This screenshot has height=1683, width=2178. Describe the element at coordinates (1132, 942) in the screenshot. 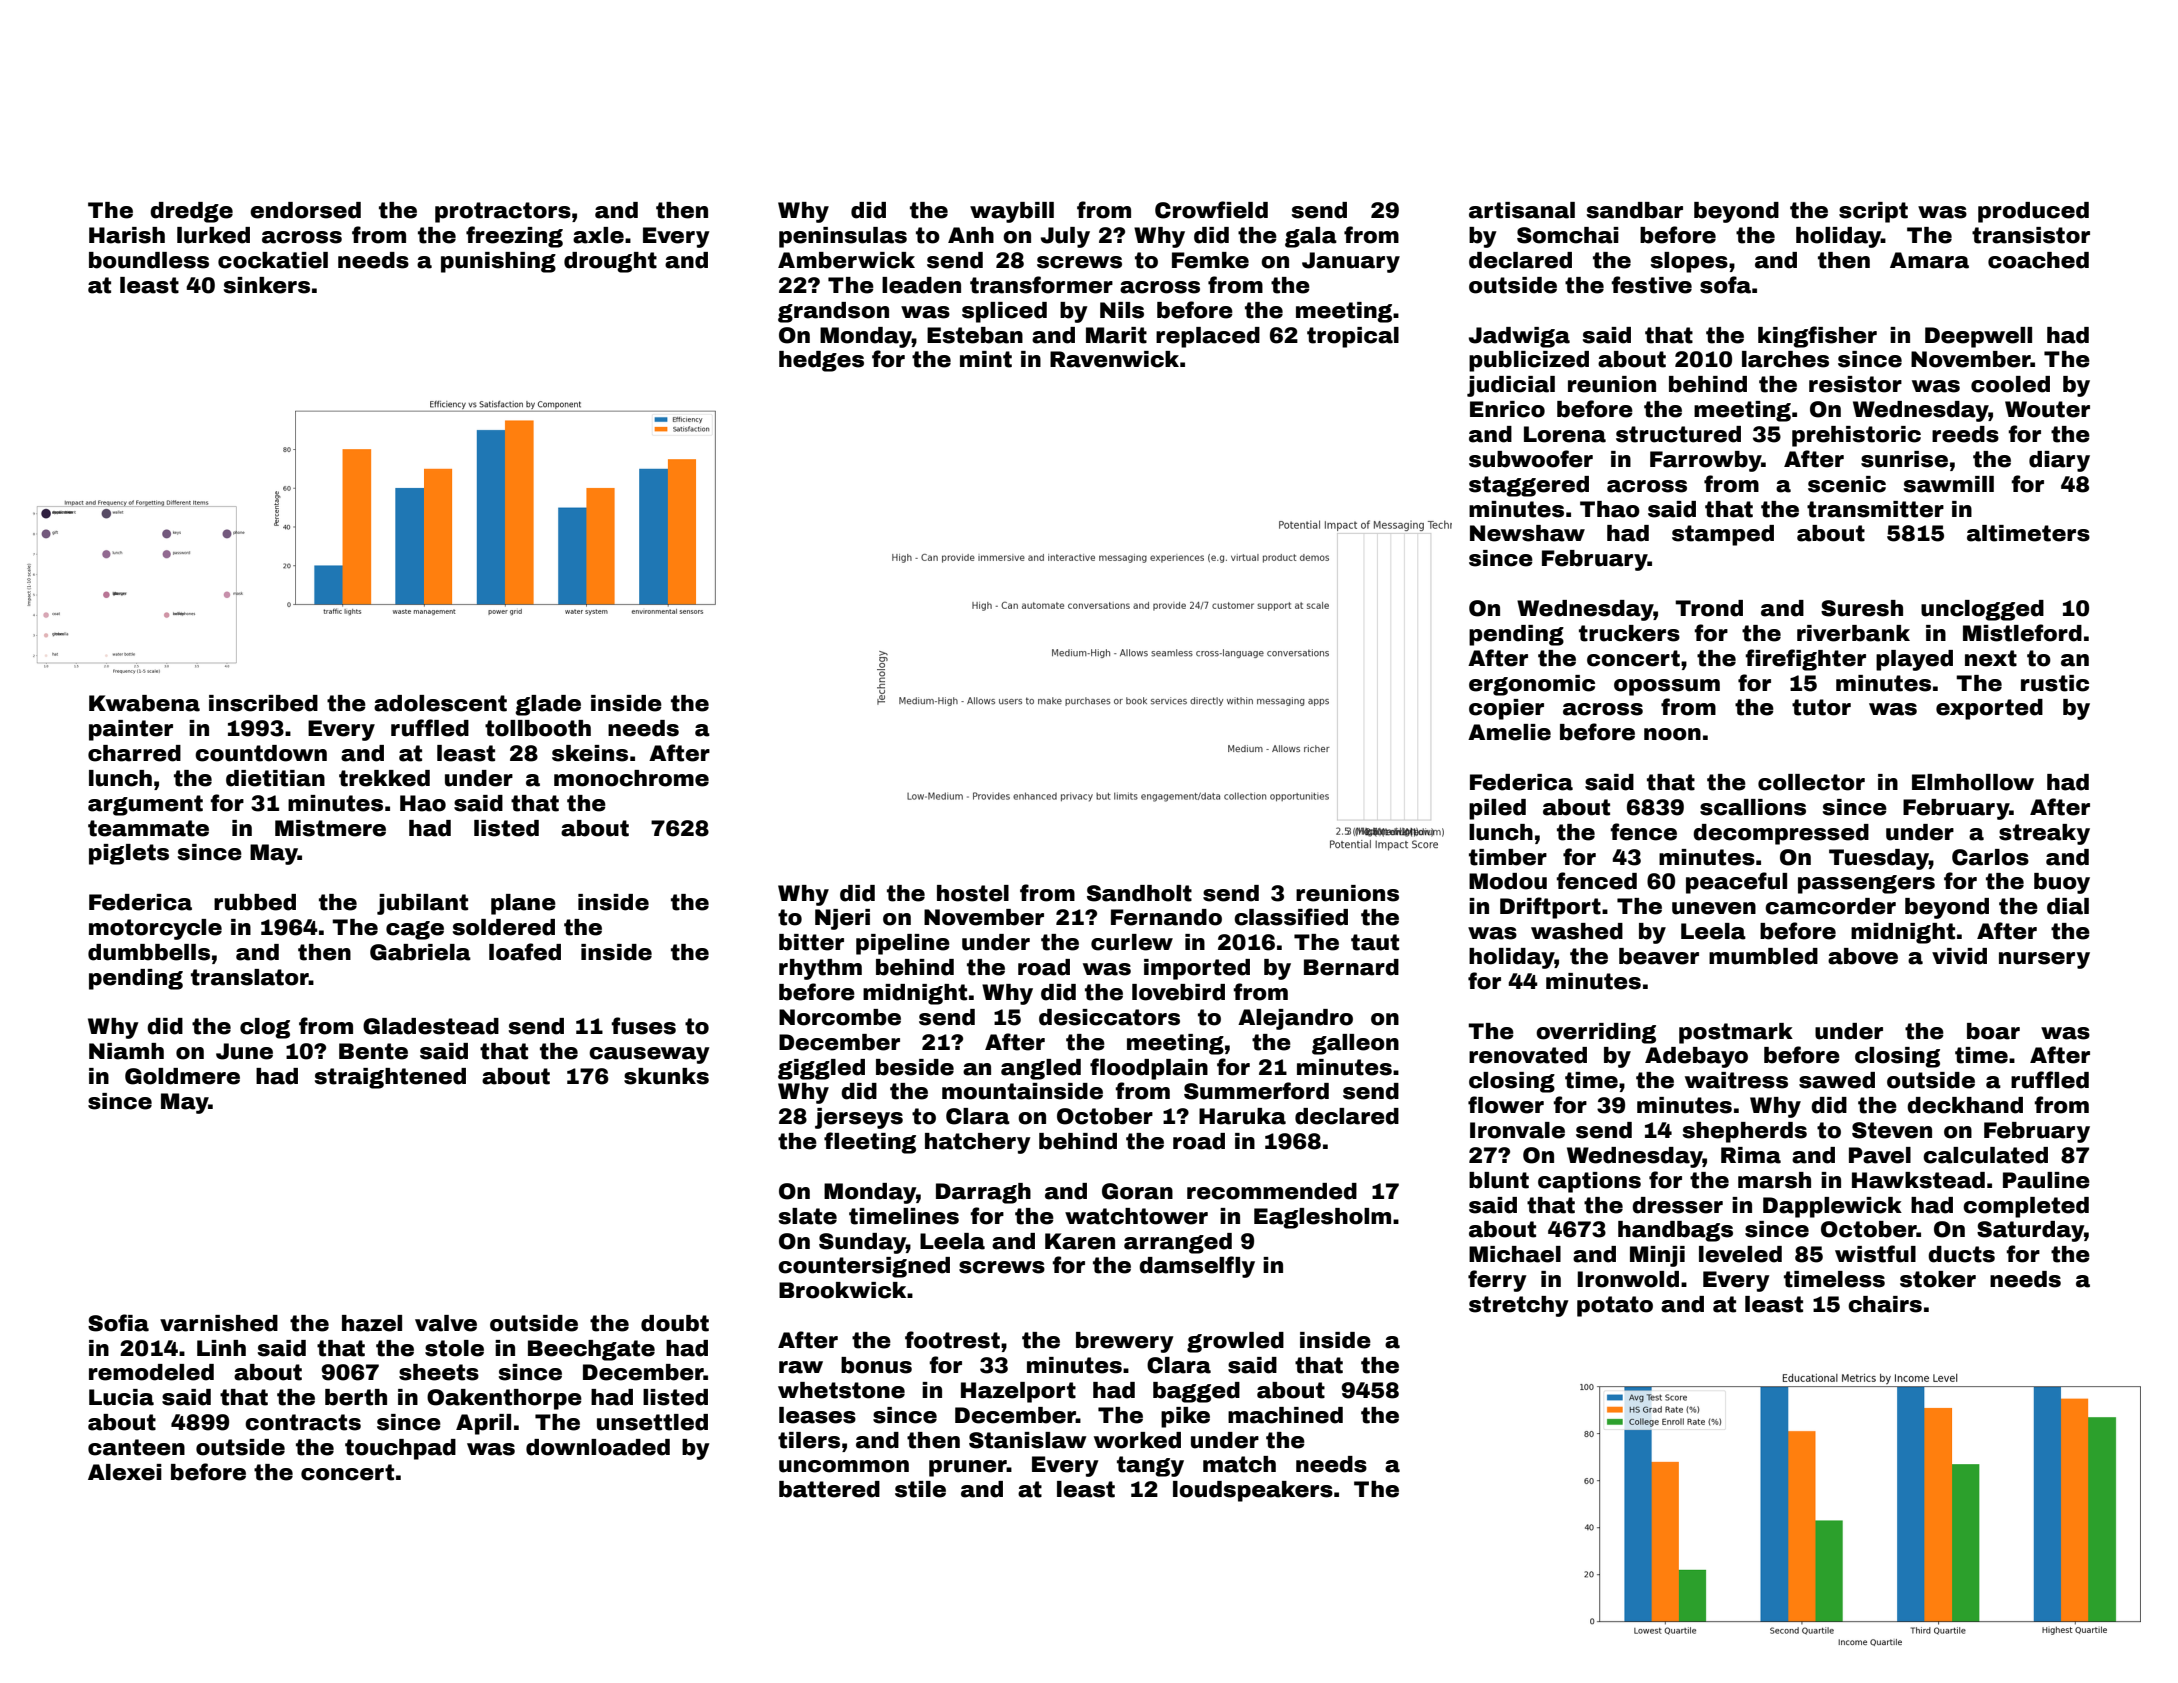

I see `curlew` at that location.
